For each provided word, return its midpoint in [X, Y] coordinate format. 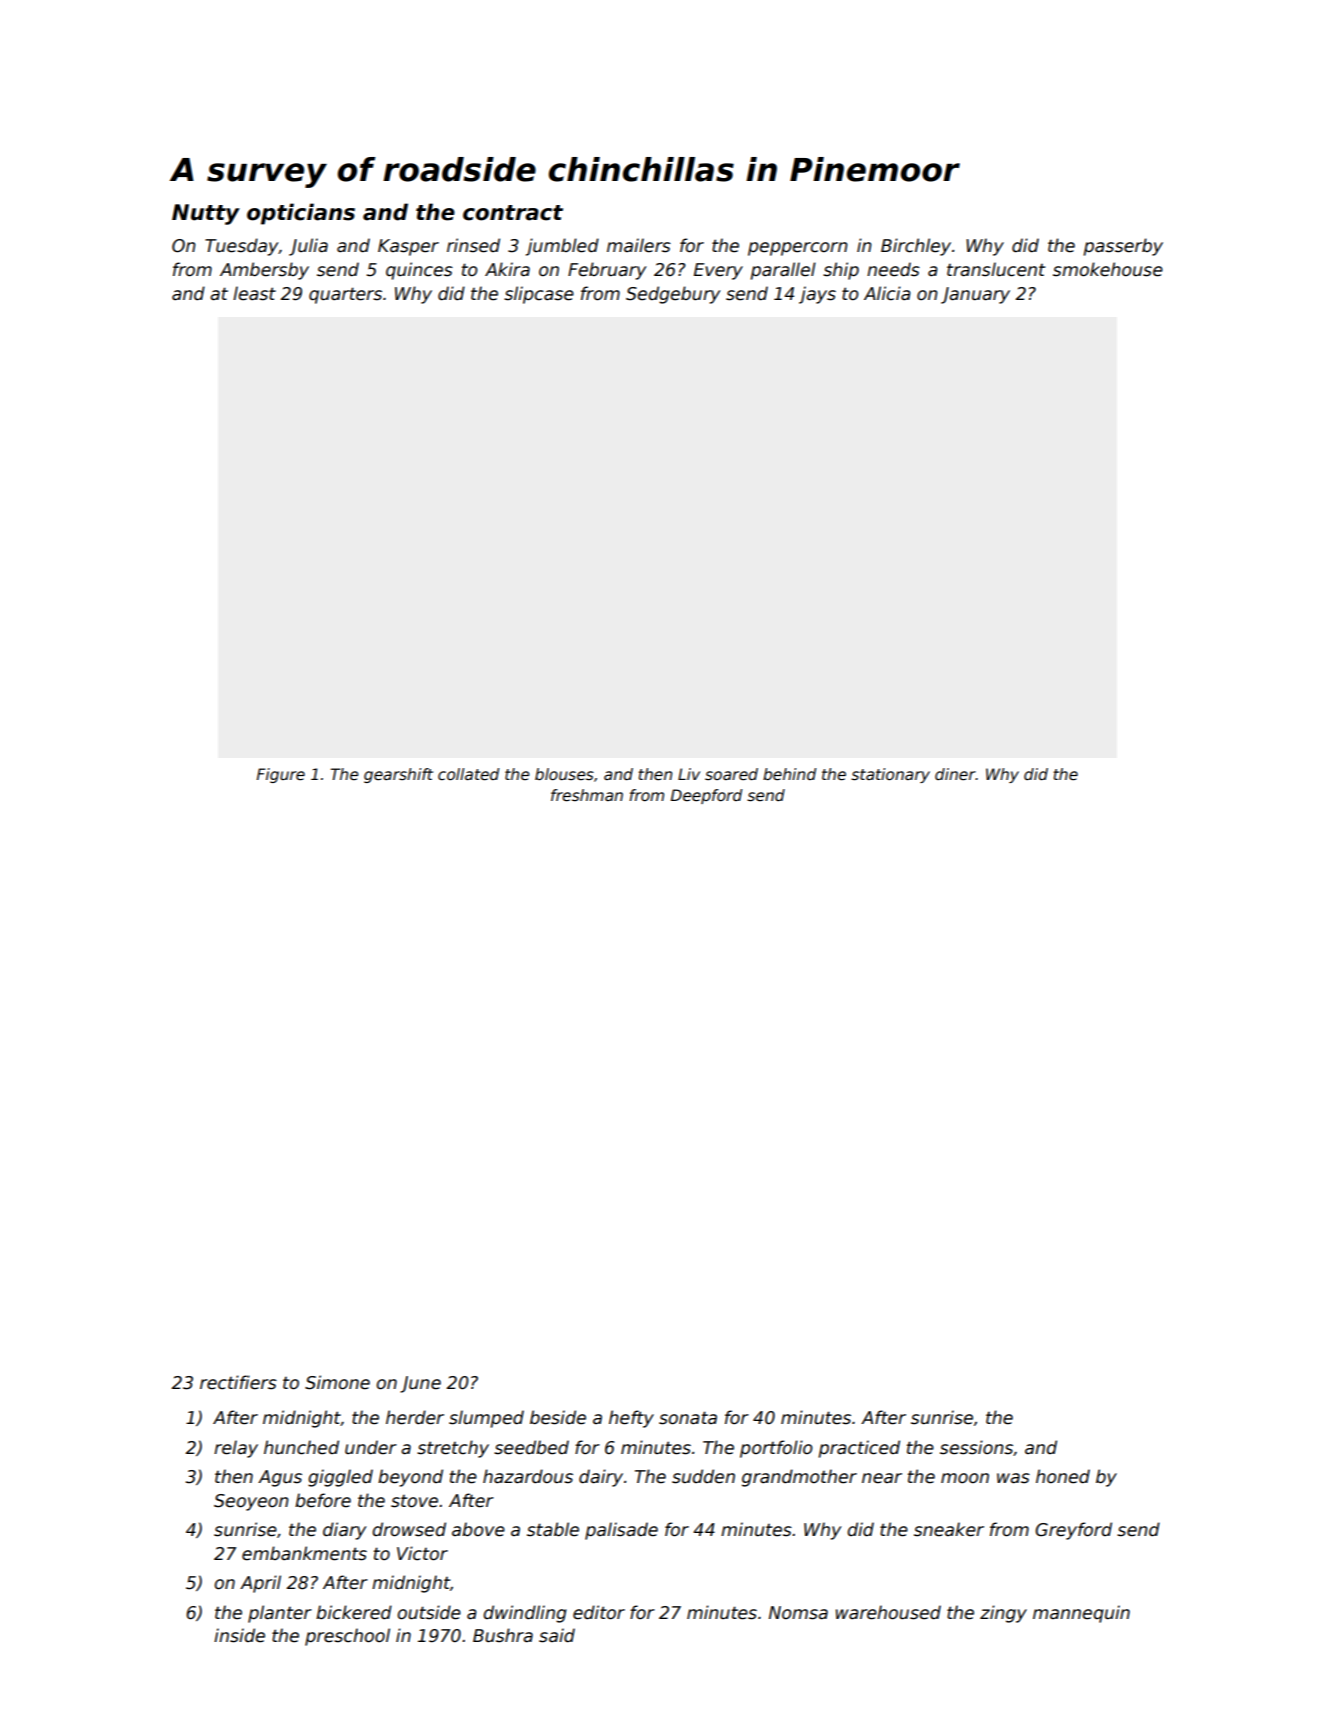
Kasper [408, 247]
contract [513, 213]
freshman [587, 795]
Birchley [916, 247]
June [420, 1384]
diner [955, 774]
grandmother [799, 1478]
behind [789, 774]
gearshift [398, 775]
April [260, 1584]
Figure [281, 775]
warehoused [888, 1612]
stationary [890, 775]
